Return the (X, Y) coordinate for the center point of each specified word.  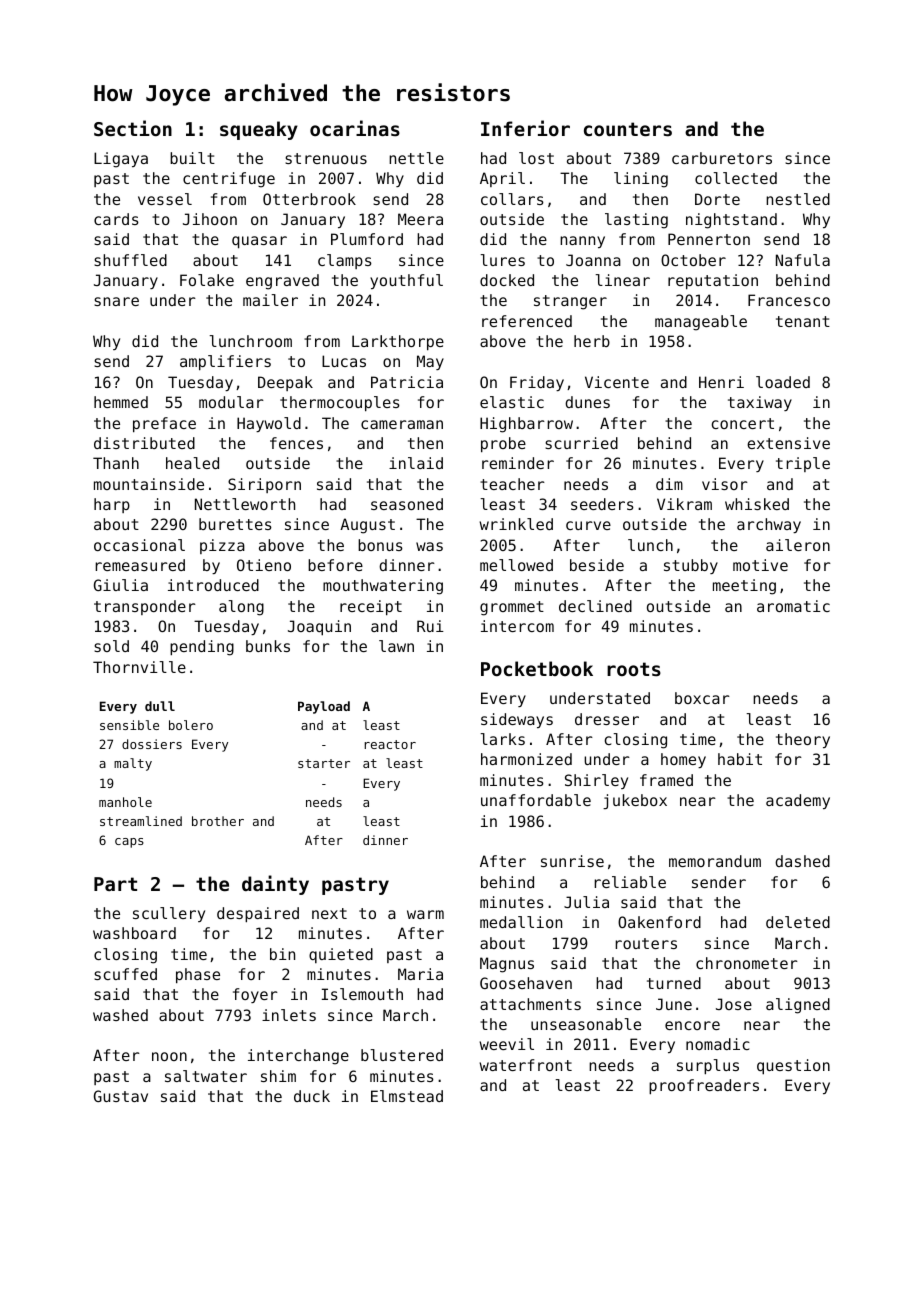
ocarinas (355, 128)
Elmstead (407, 1096)
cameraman (402, 424)
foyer (255, 995)
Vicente (617, 382)
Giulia (121, 585)
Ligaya (121, 160)
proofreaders (704, 1086)
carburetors (722, 158)
